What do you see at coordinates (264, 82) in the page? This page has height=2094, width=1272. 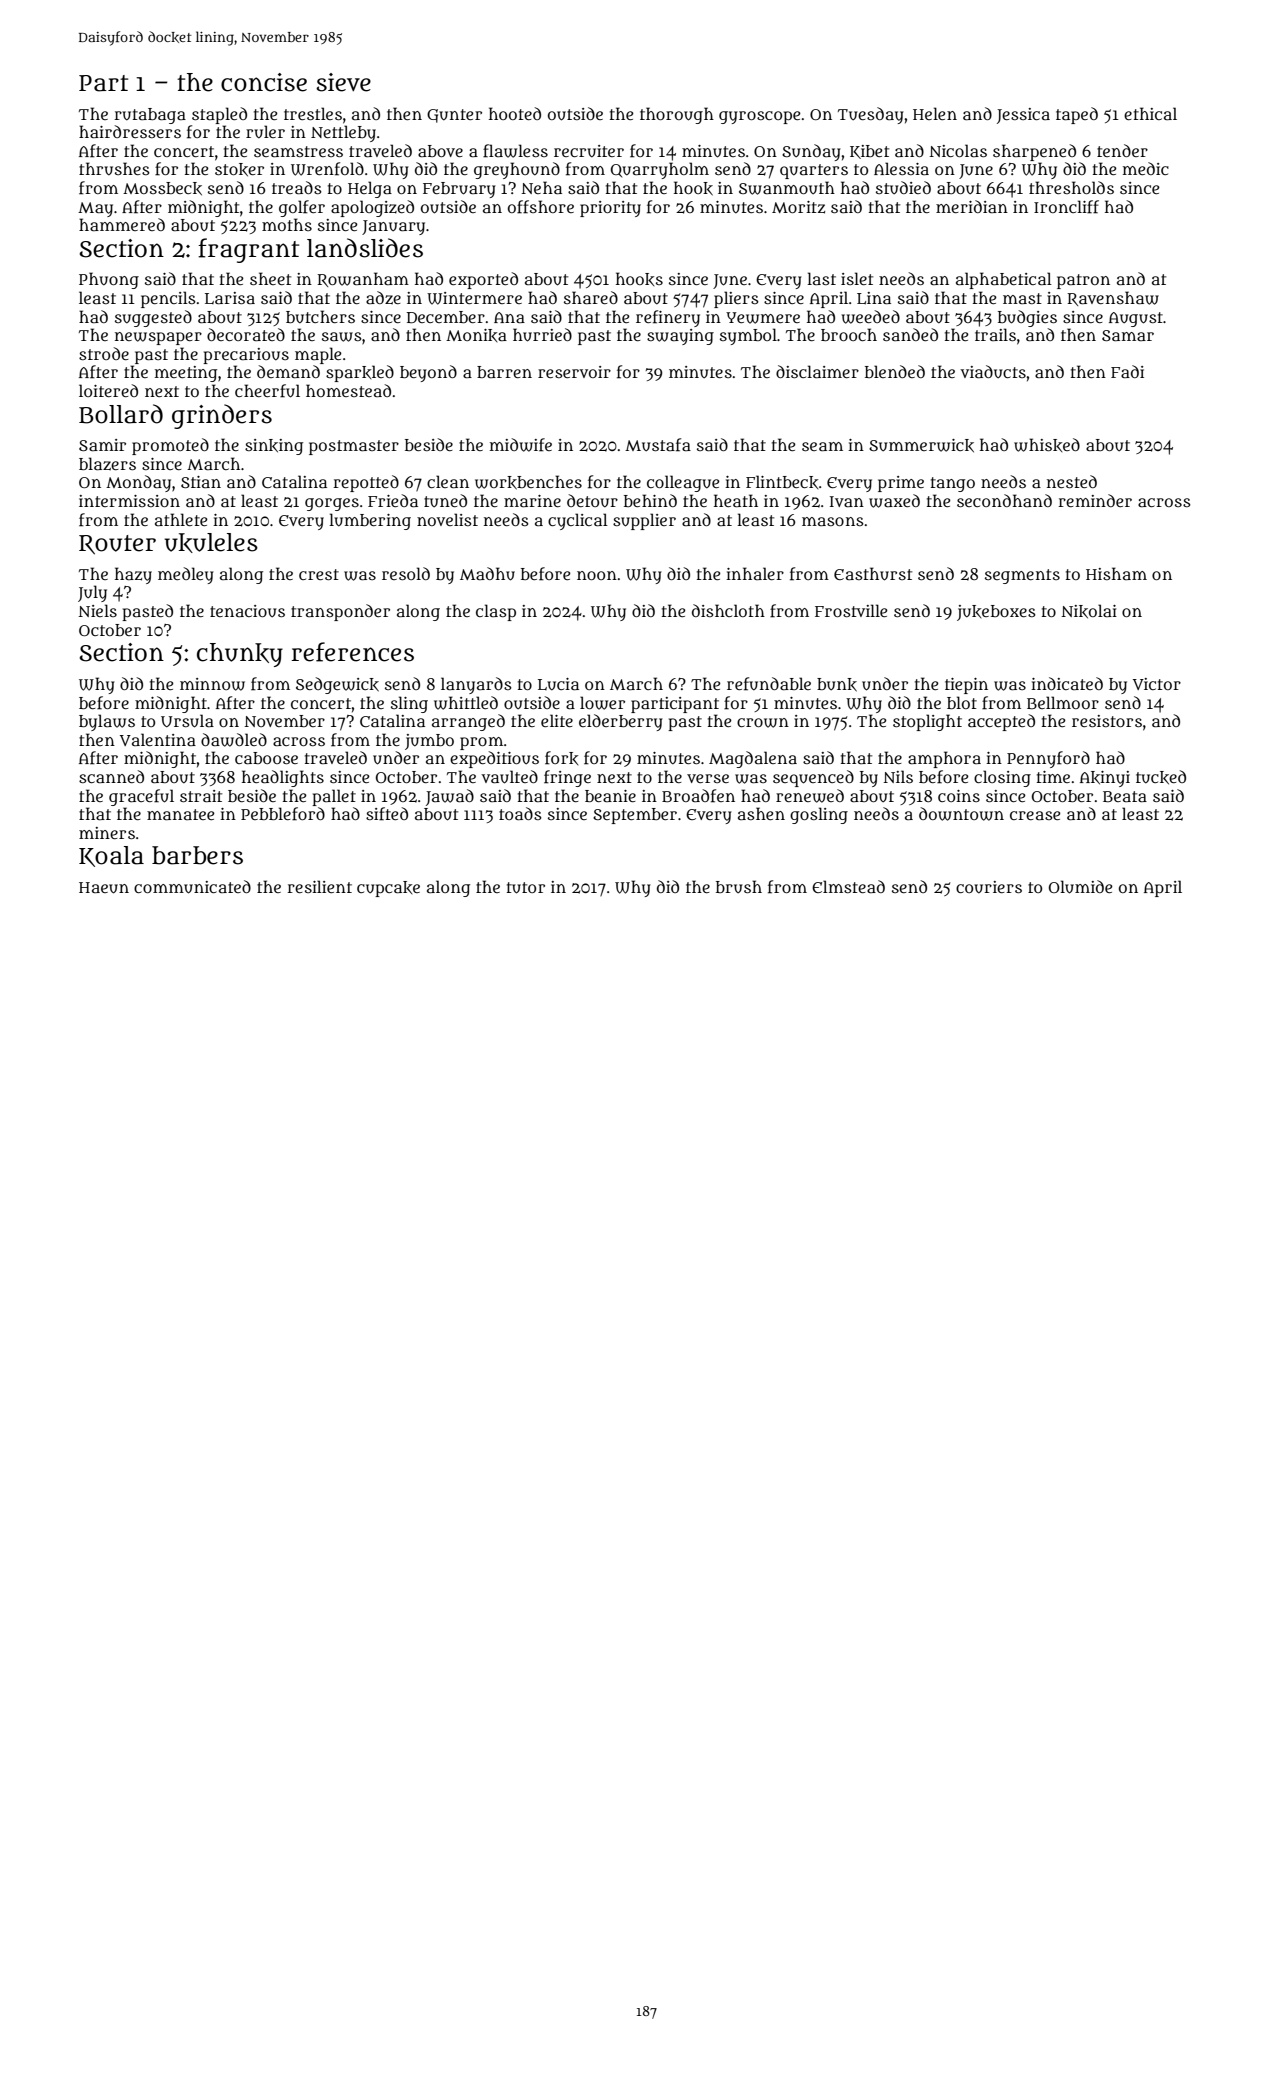 I see `concise` at bounding box center [264, 82].
